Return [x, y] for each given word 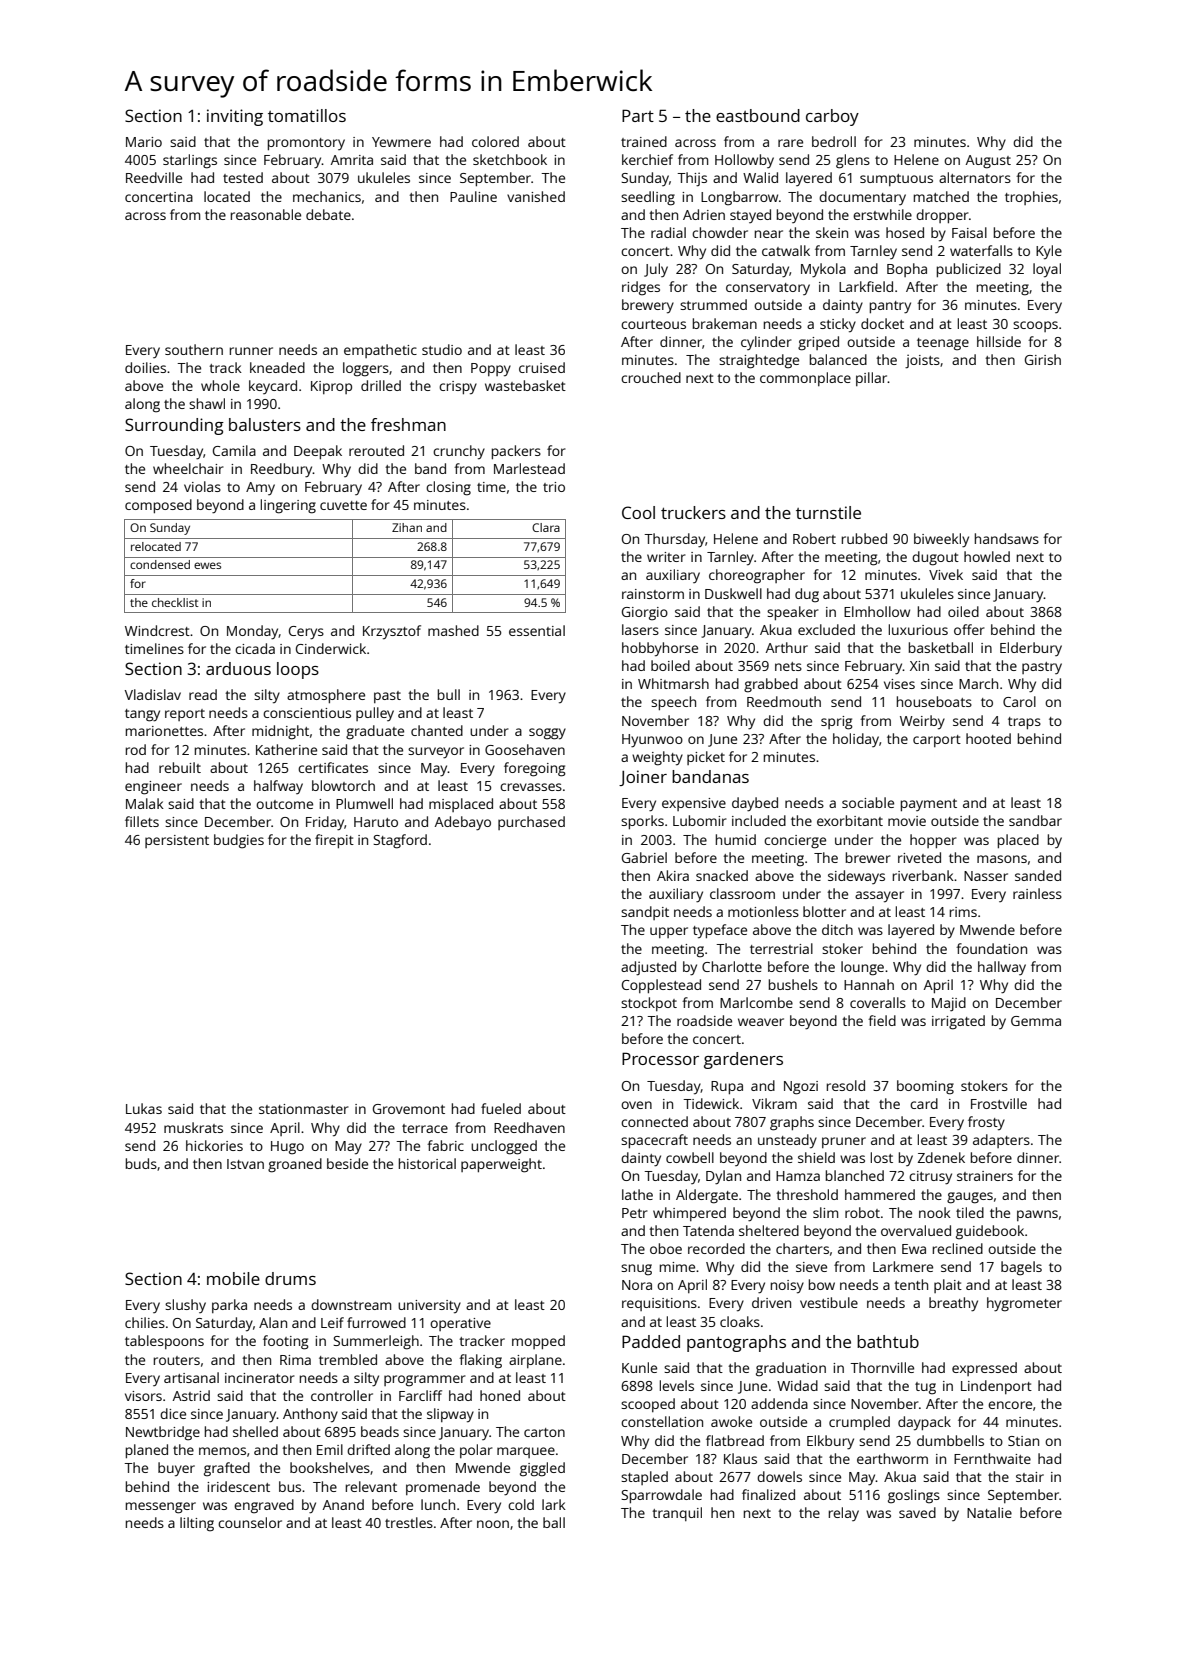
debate [328, 214]
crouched [651, 377]
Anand [343, 1504]
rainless [1037, 893]
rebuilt [180, 767]
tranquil [677, 1514]
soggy [547, 734]
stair [1030, 1477]
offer [969, 629]
